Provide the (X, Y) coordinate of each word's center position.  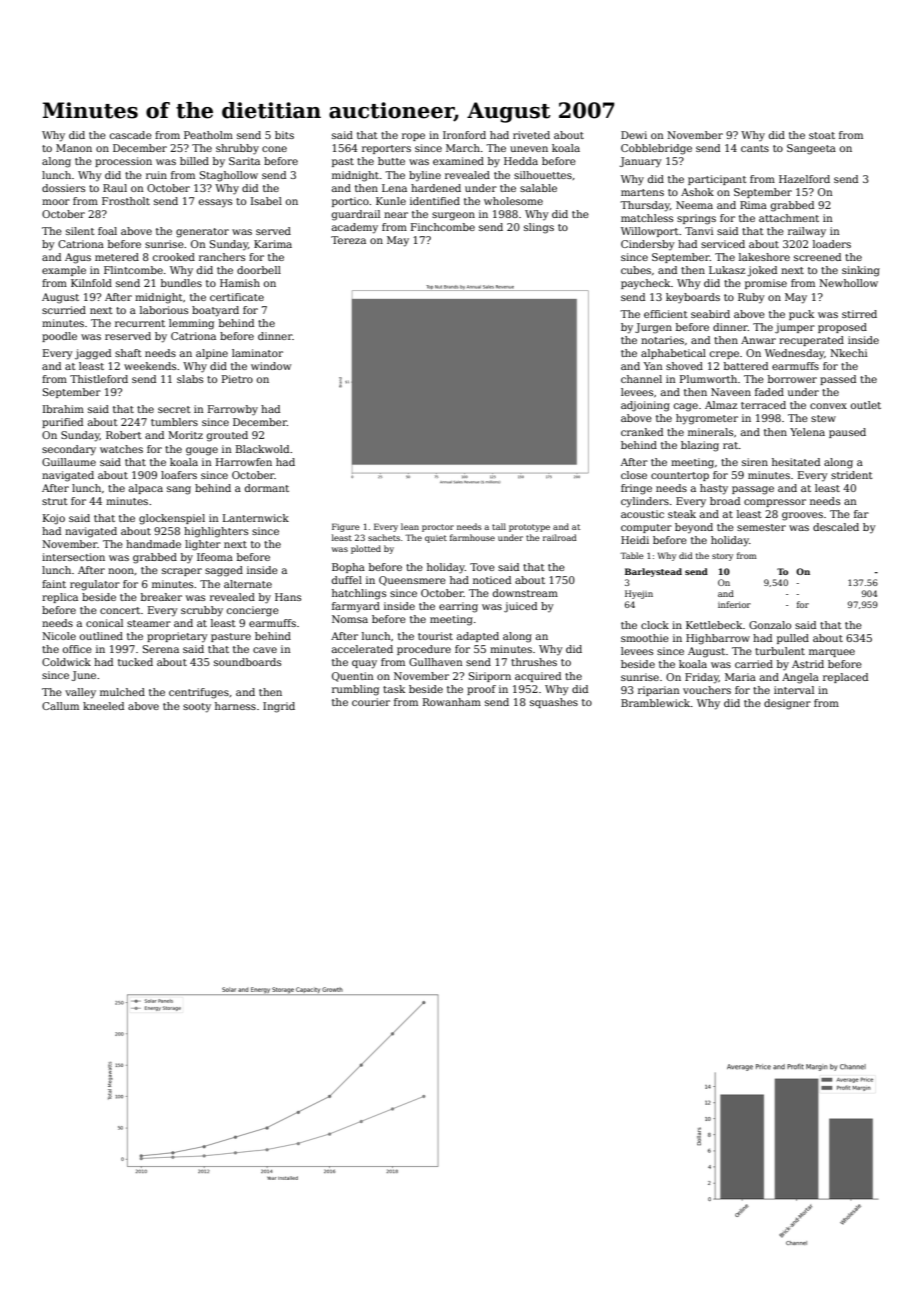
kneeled (103, 706)
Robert (124, 435)
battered (746, 366)
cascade (131, 135)
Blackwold (262, 449)
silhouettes (543, 175)
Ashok (697, 192)
